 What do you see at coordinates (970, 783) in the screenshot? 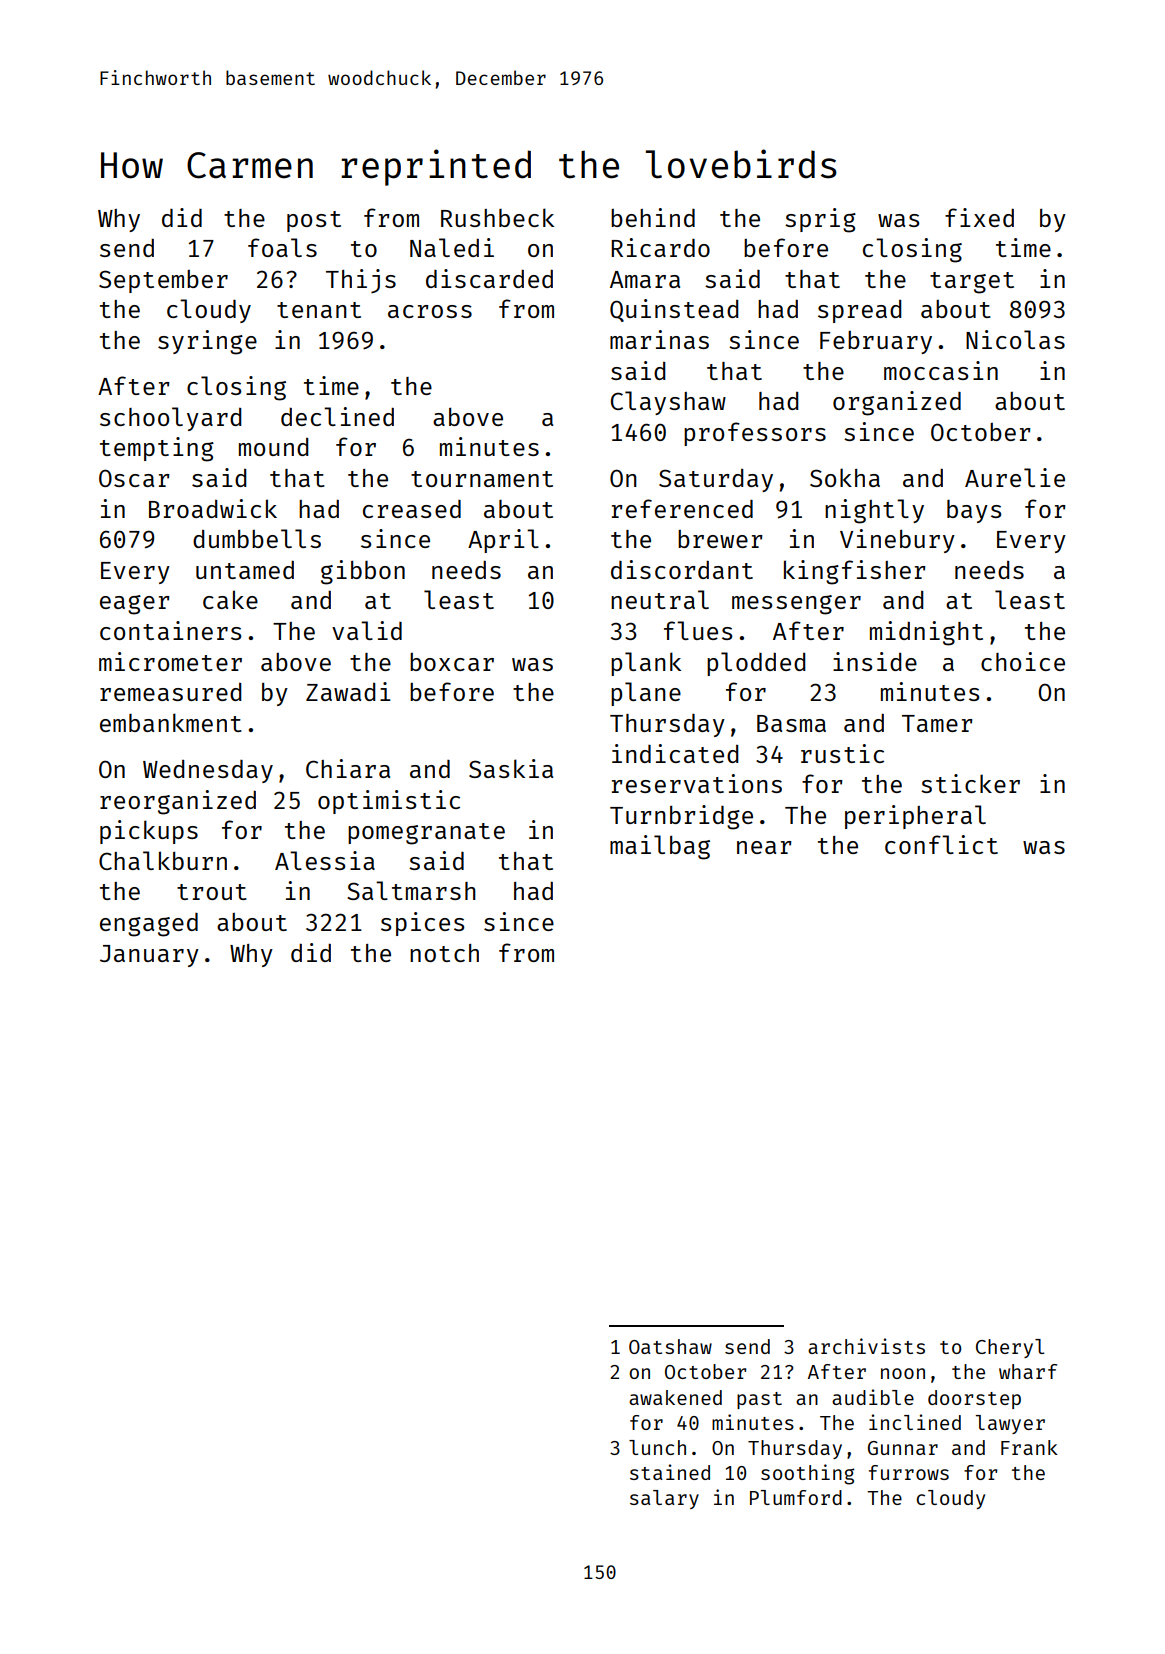
I see `sticker` at bounding box center [970, 783].
